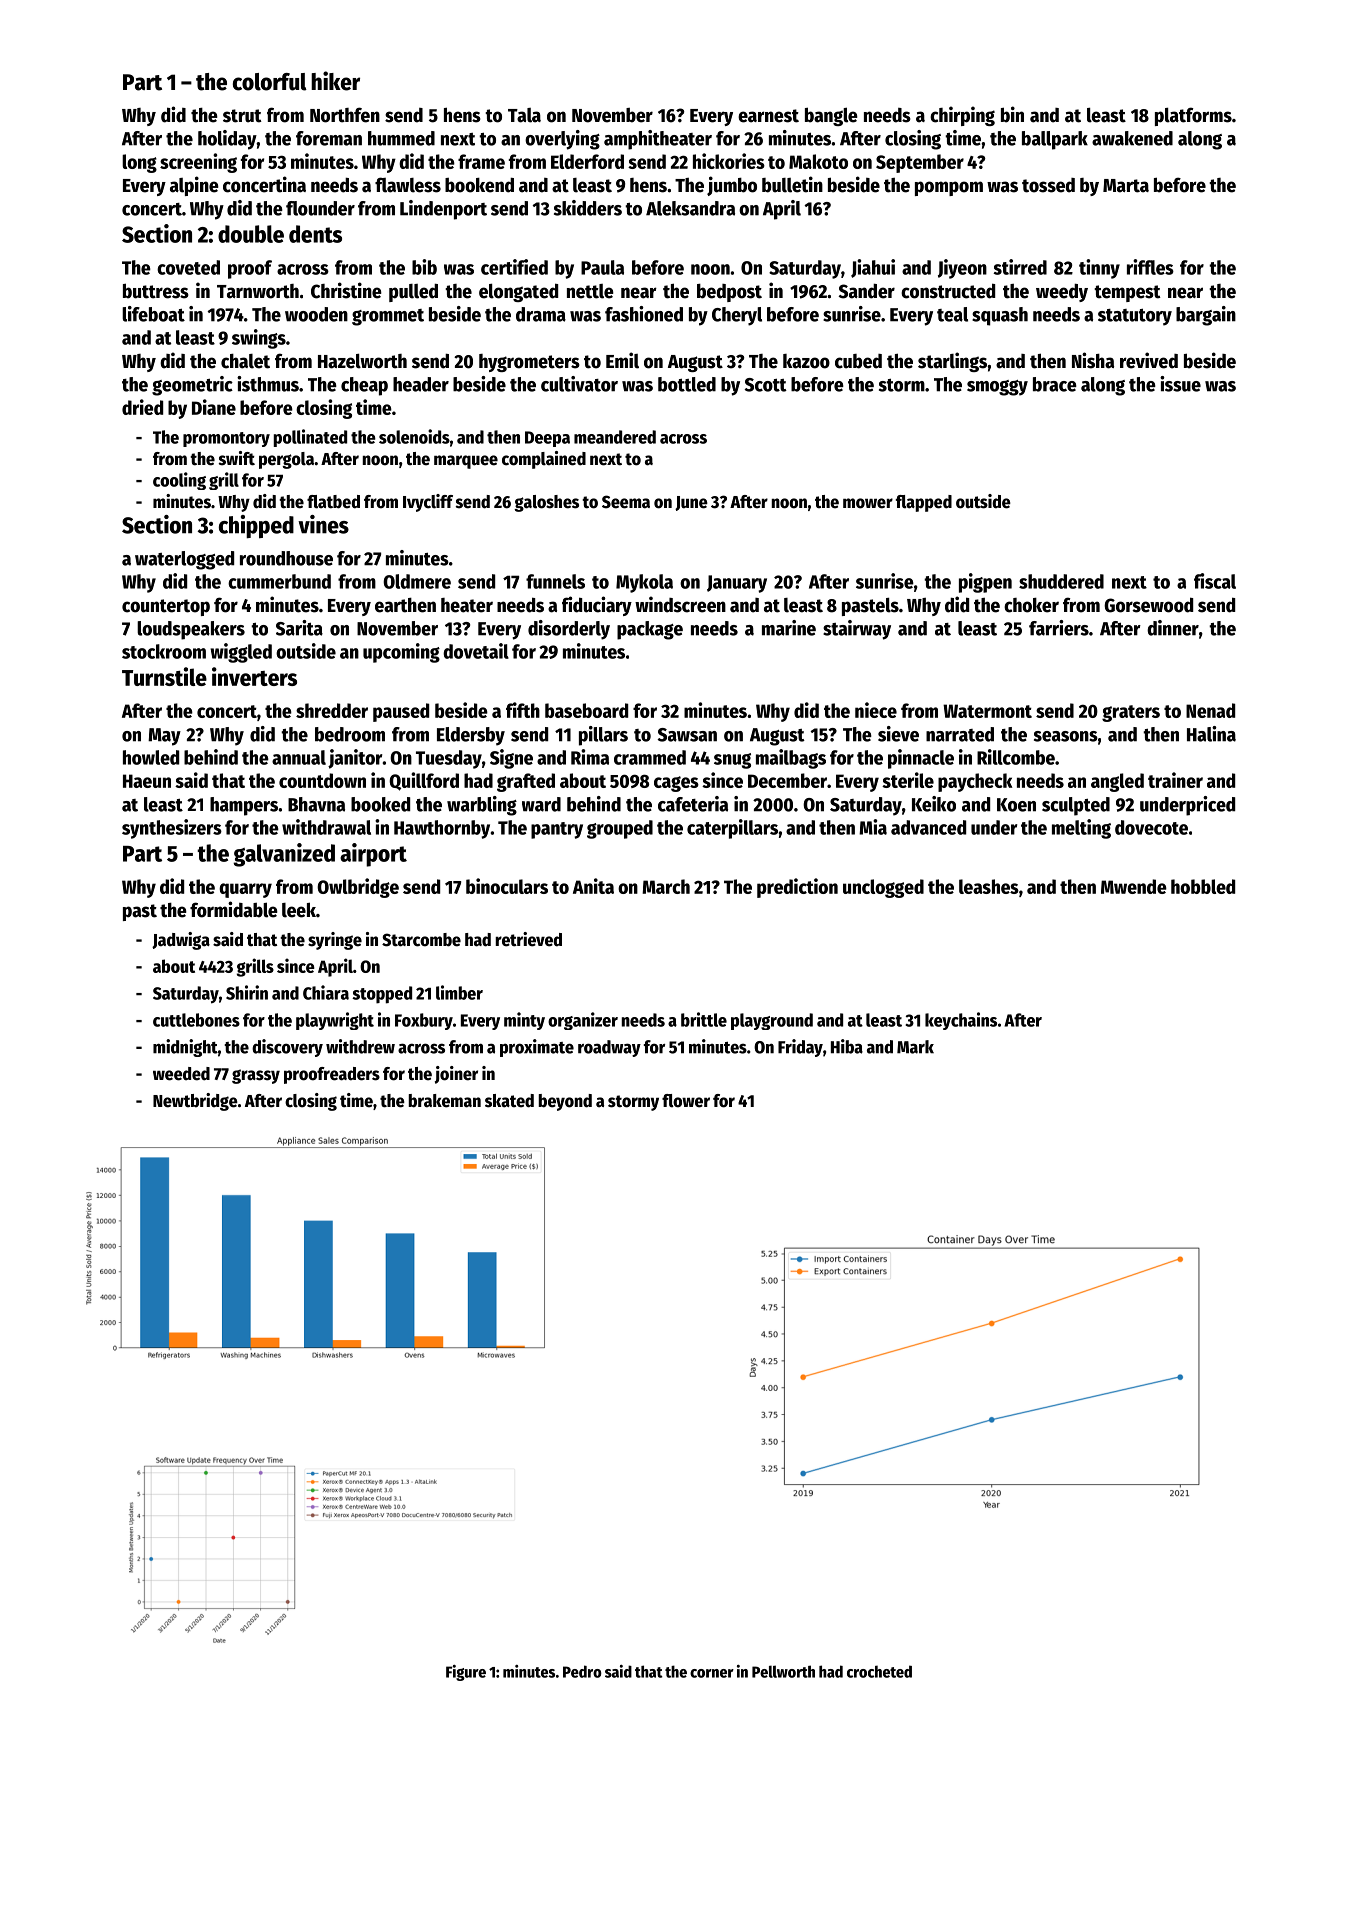  I want to click on alpine, so click(194, 186).
